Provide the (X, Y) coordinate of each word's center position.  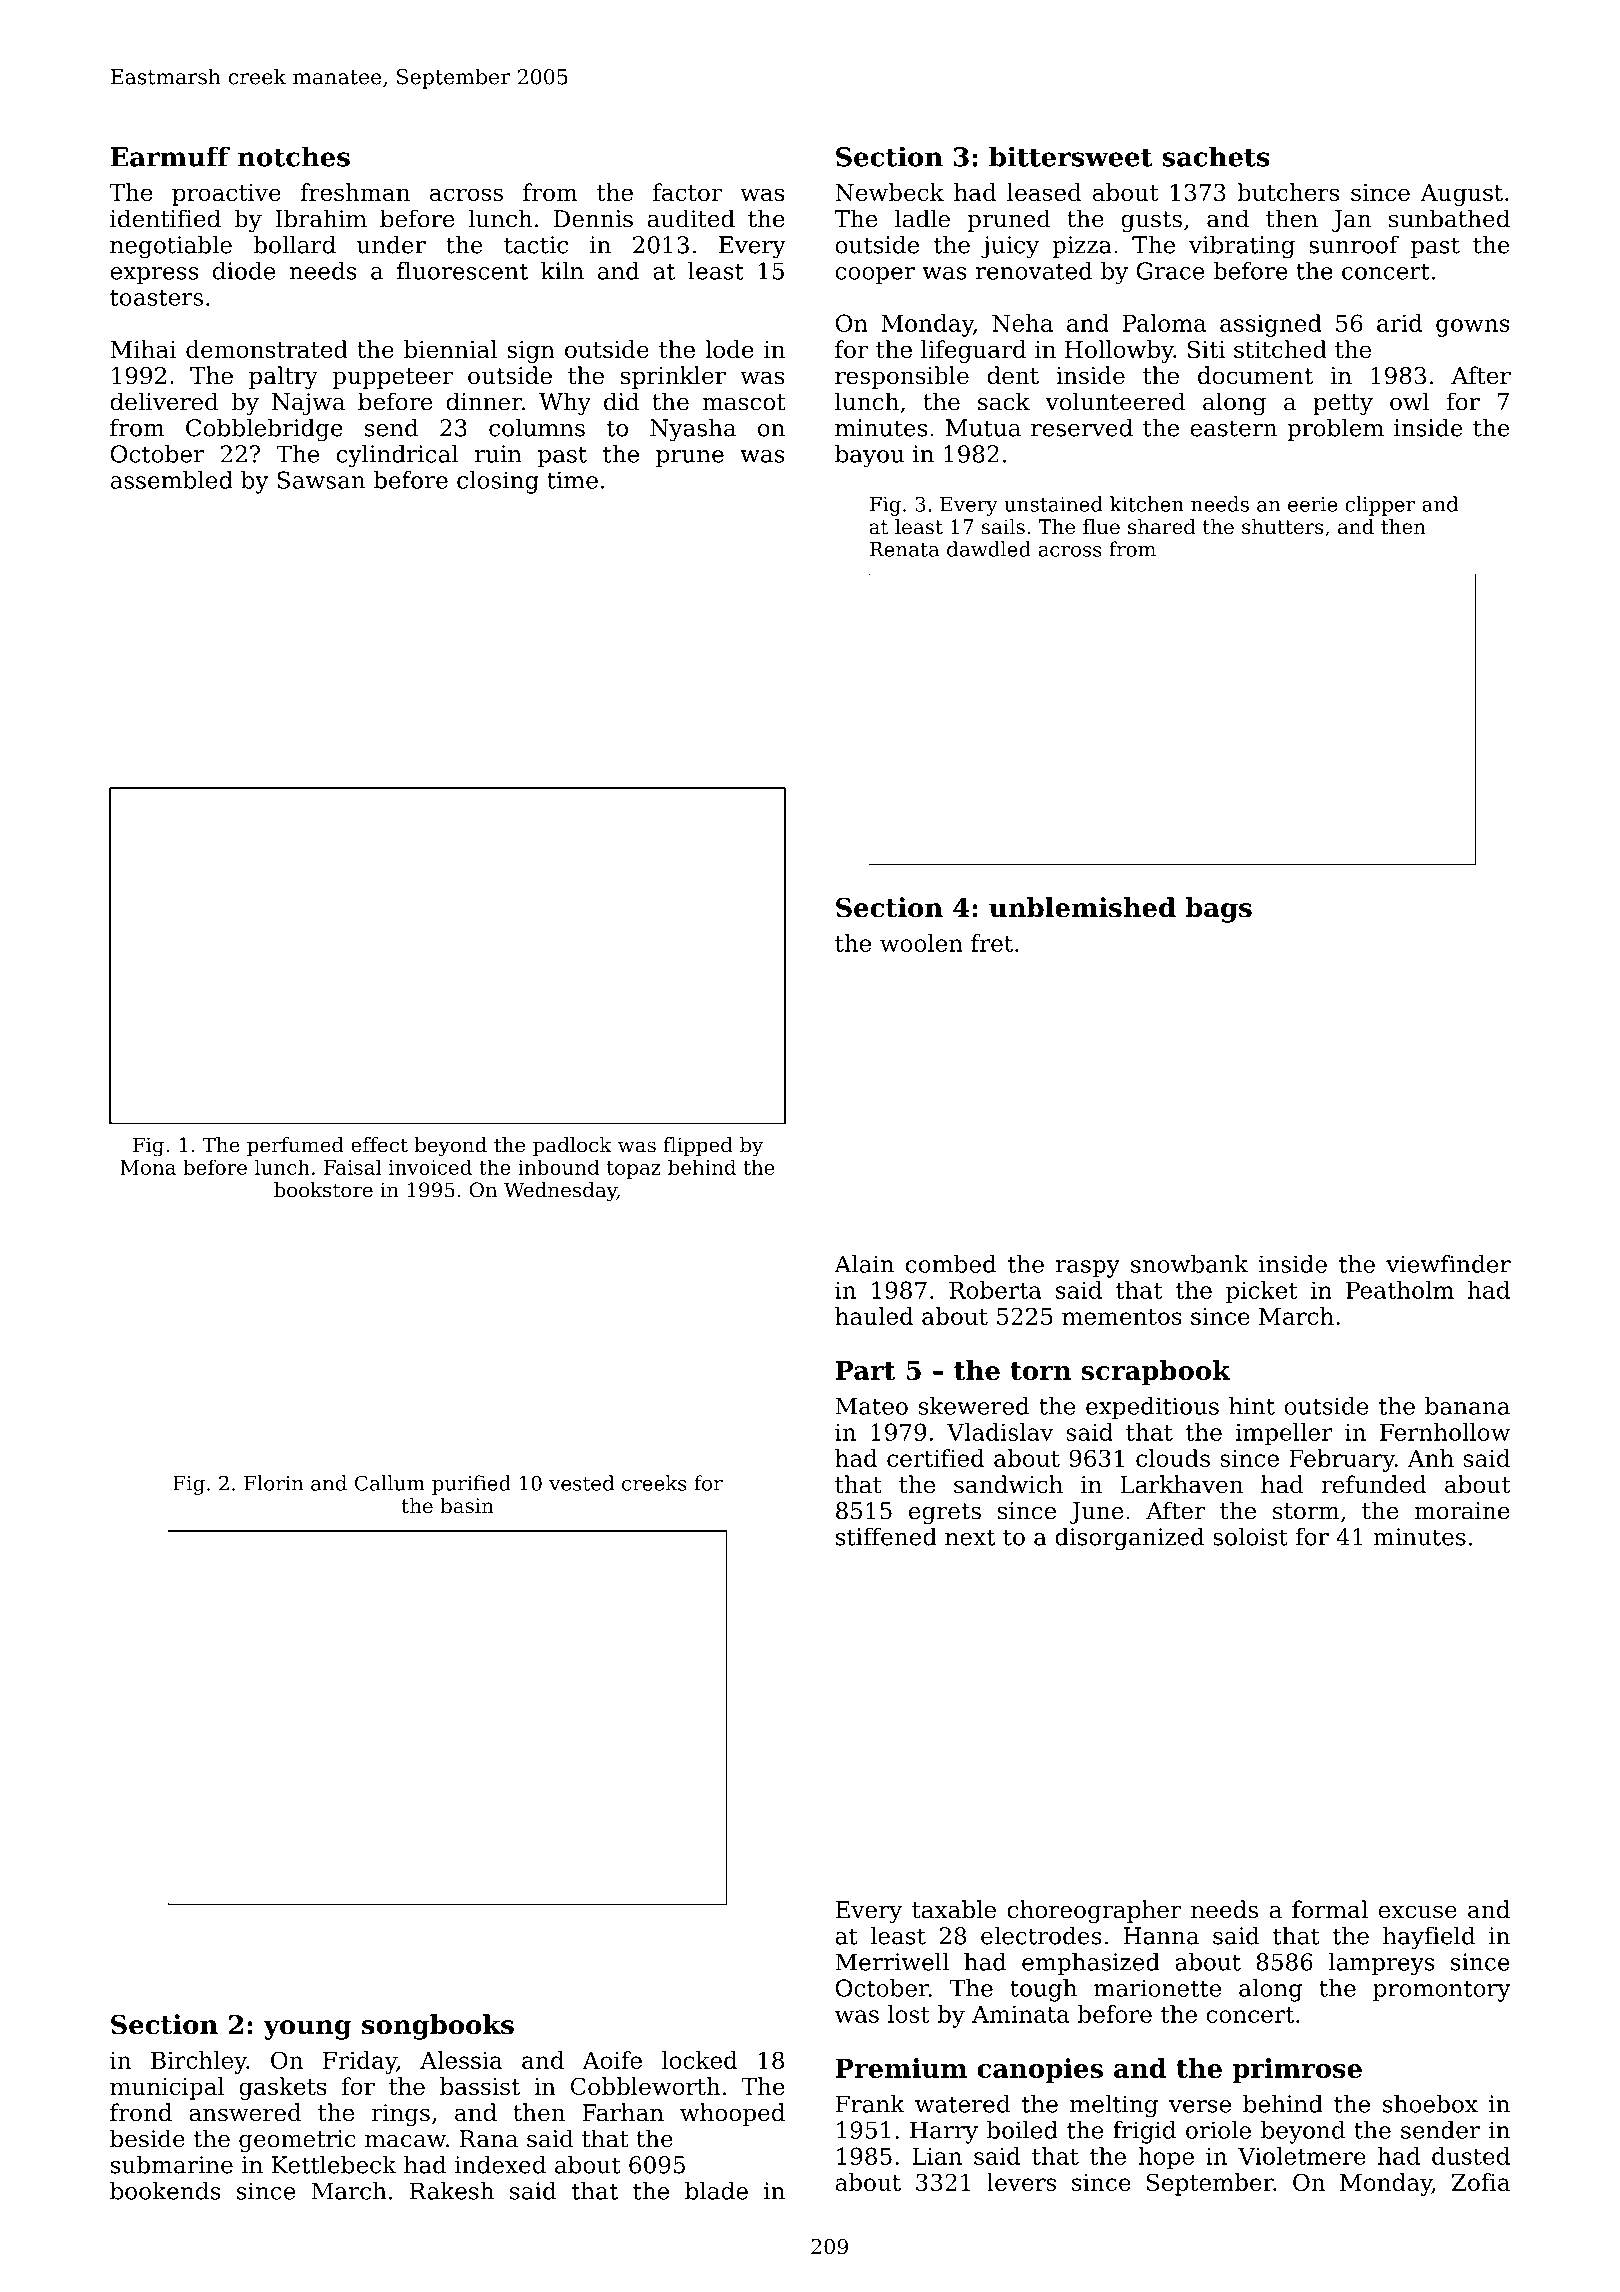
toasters (156, 298)
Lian (937, 2156)
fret (992, 943)
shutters (1283, 527)
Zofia (1481, 2182)
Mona (148, 1167)
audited (691, 218)
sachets (1216, 156)
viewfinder (1448, 1264)
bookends (165, 2191)
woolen (921, 943)
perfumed (295, 1147)
